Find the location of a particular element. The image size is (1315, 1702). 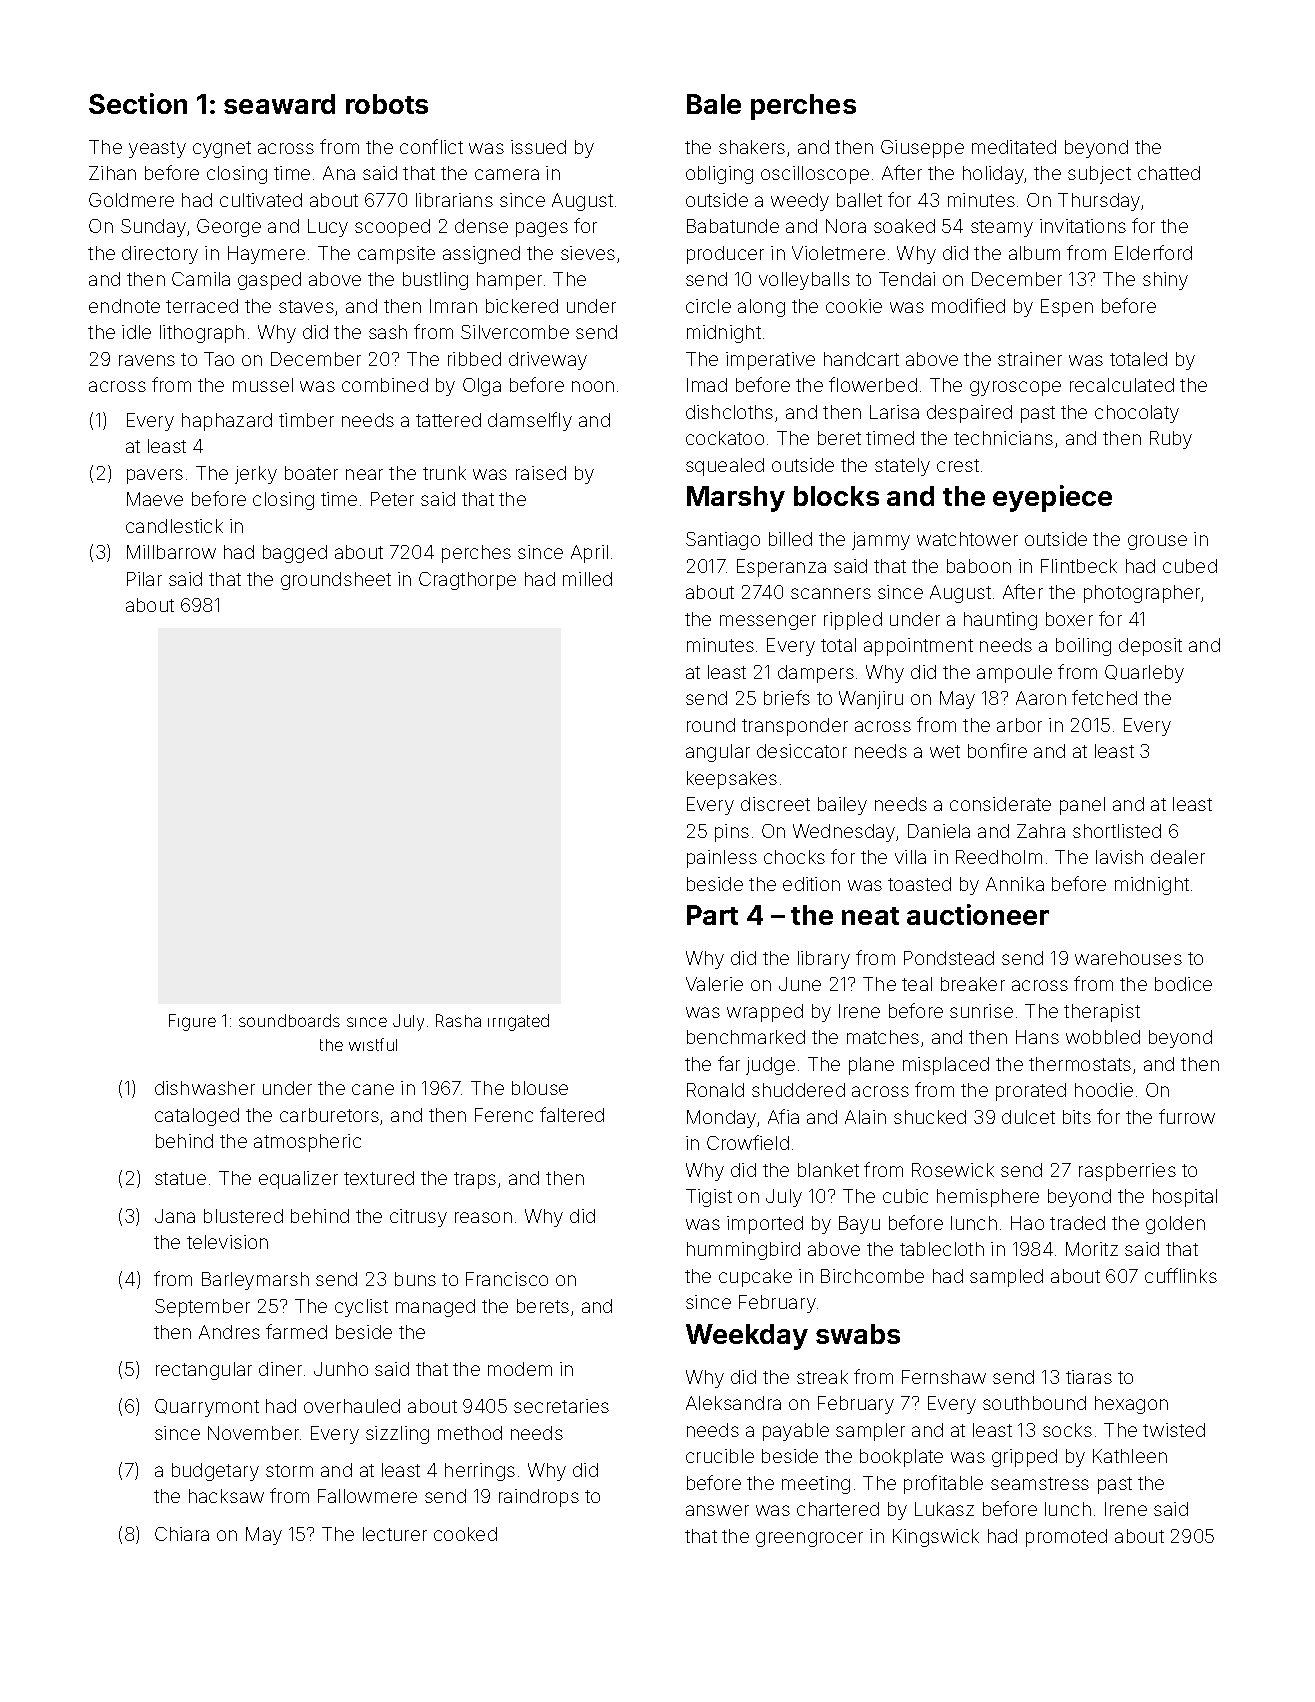

pavers is located at coordinates (155, 476).
